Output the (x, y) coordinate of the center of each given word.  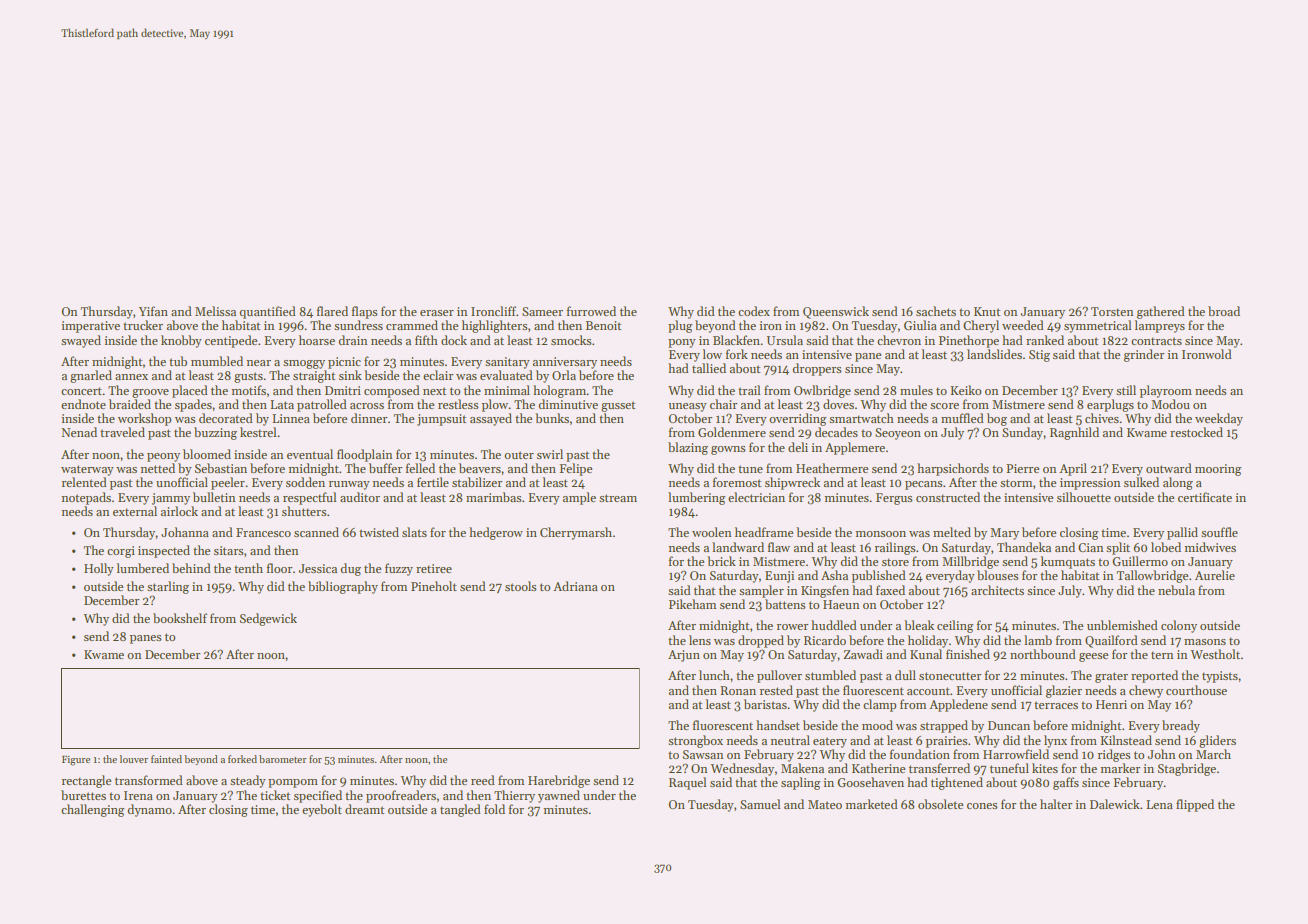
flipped (1195, 805)
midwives (1210, 547)
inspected (164, 551)
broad (1224, 311)
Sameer (542, 311)
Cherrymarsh (576, 533)
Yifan (153, 311)
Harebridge (559, 781)
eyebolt (322, 810)
